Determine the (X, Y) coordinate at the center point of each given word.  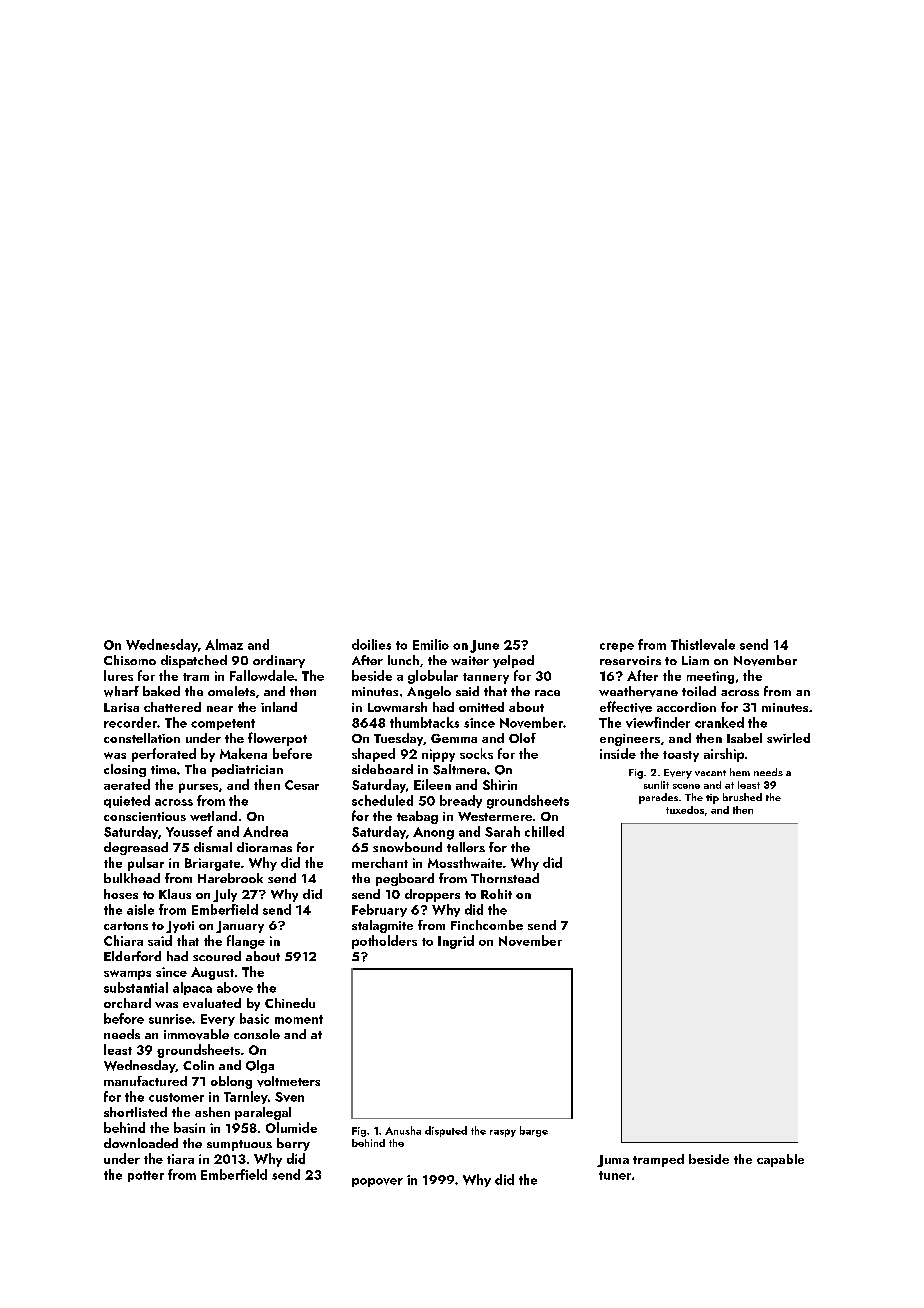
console (257, 1034)
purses (198, 788)
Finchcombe (487, 925)
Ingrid (456, 942)
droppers (432, 895)
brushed (742, 797)
